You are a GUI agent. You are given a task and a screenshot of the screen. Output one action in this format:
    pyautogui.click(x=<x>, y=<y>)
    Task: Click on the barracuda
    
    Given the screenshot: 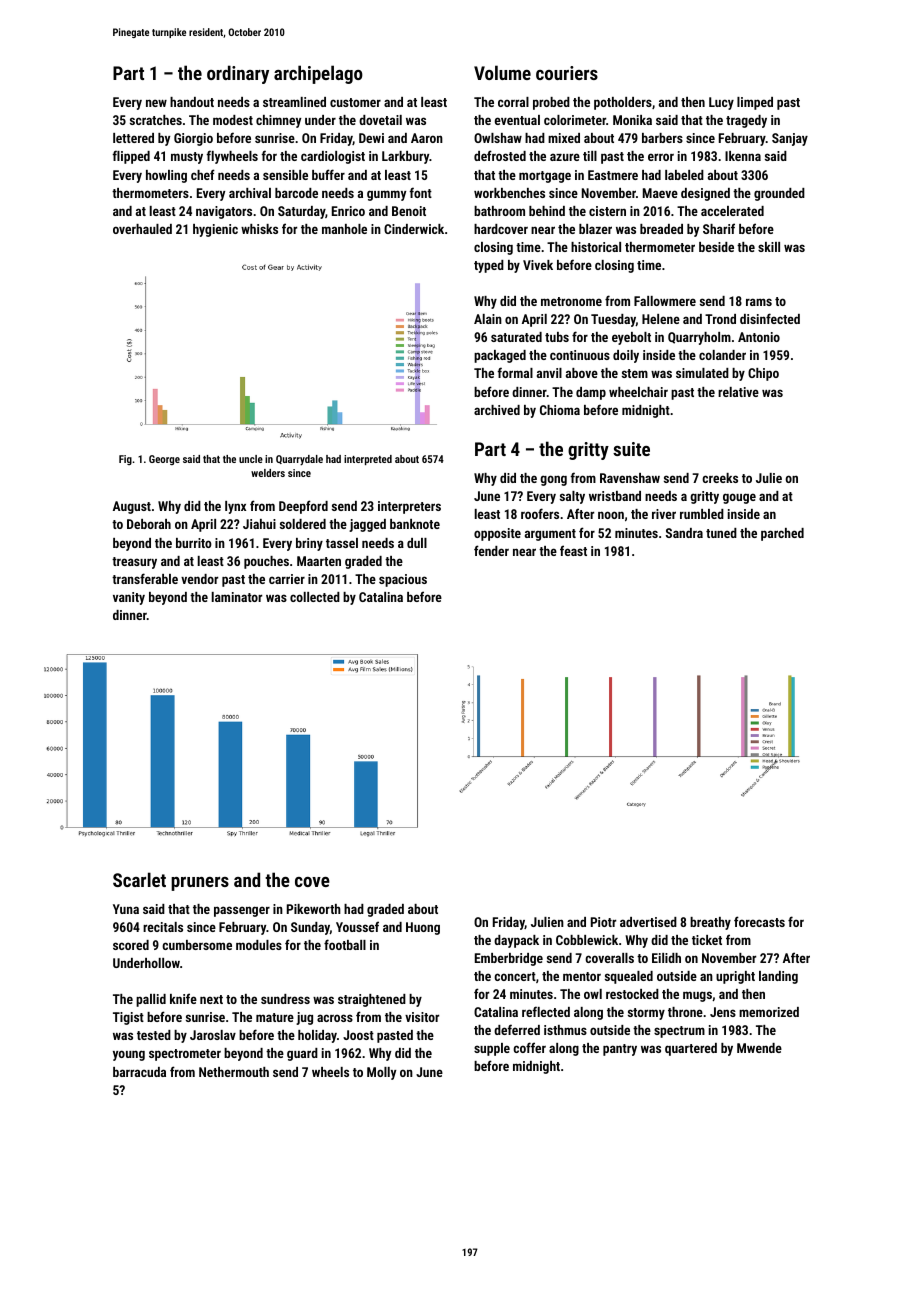 What is the action you would take?
    pyautogui.click(x=139, y=1072)
